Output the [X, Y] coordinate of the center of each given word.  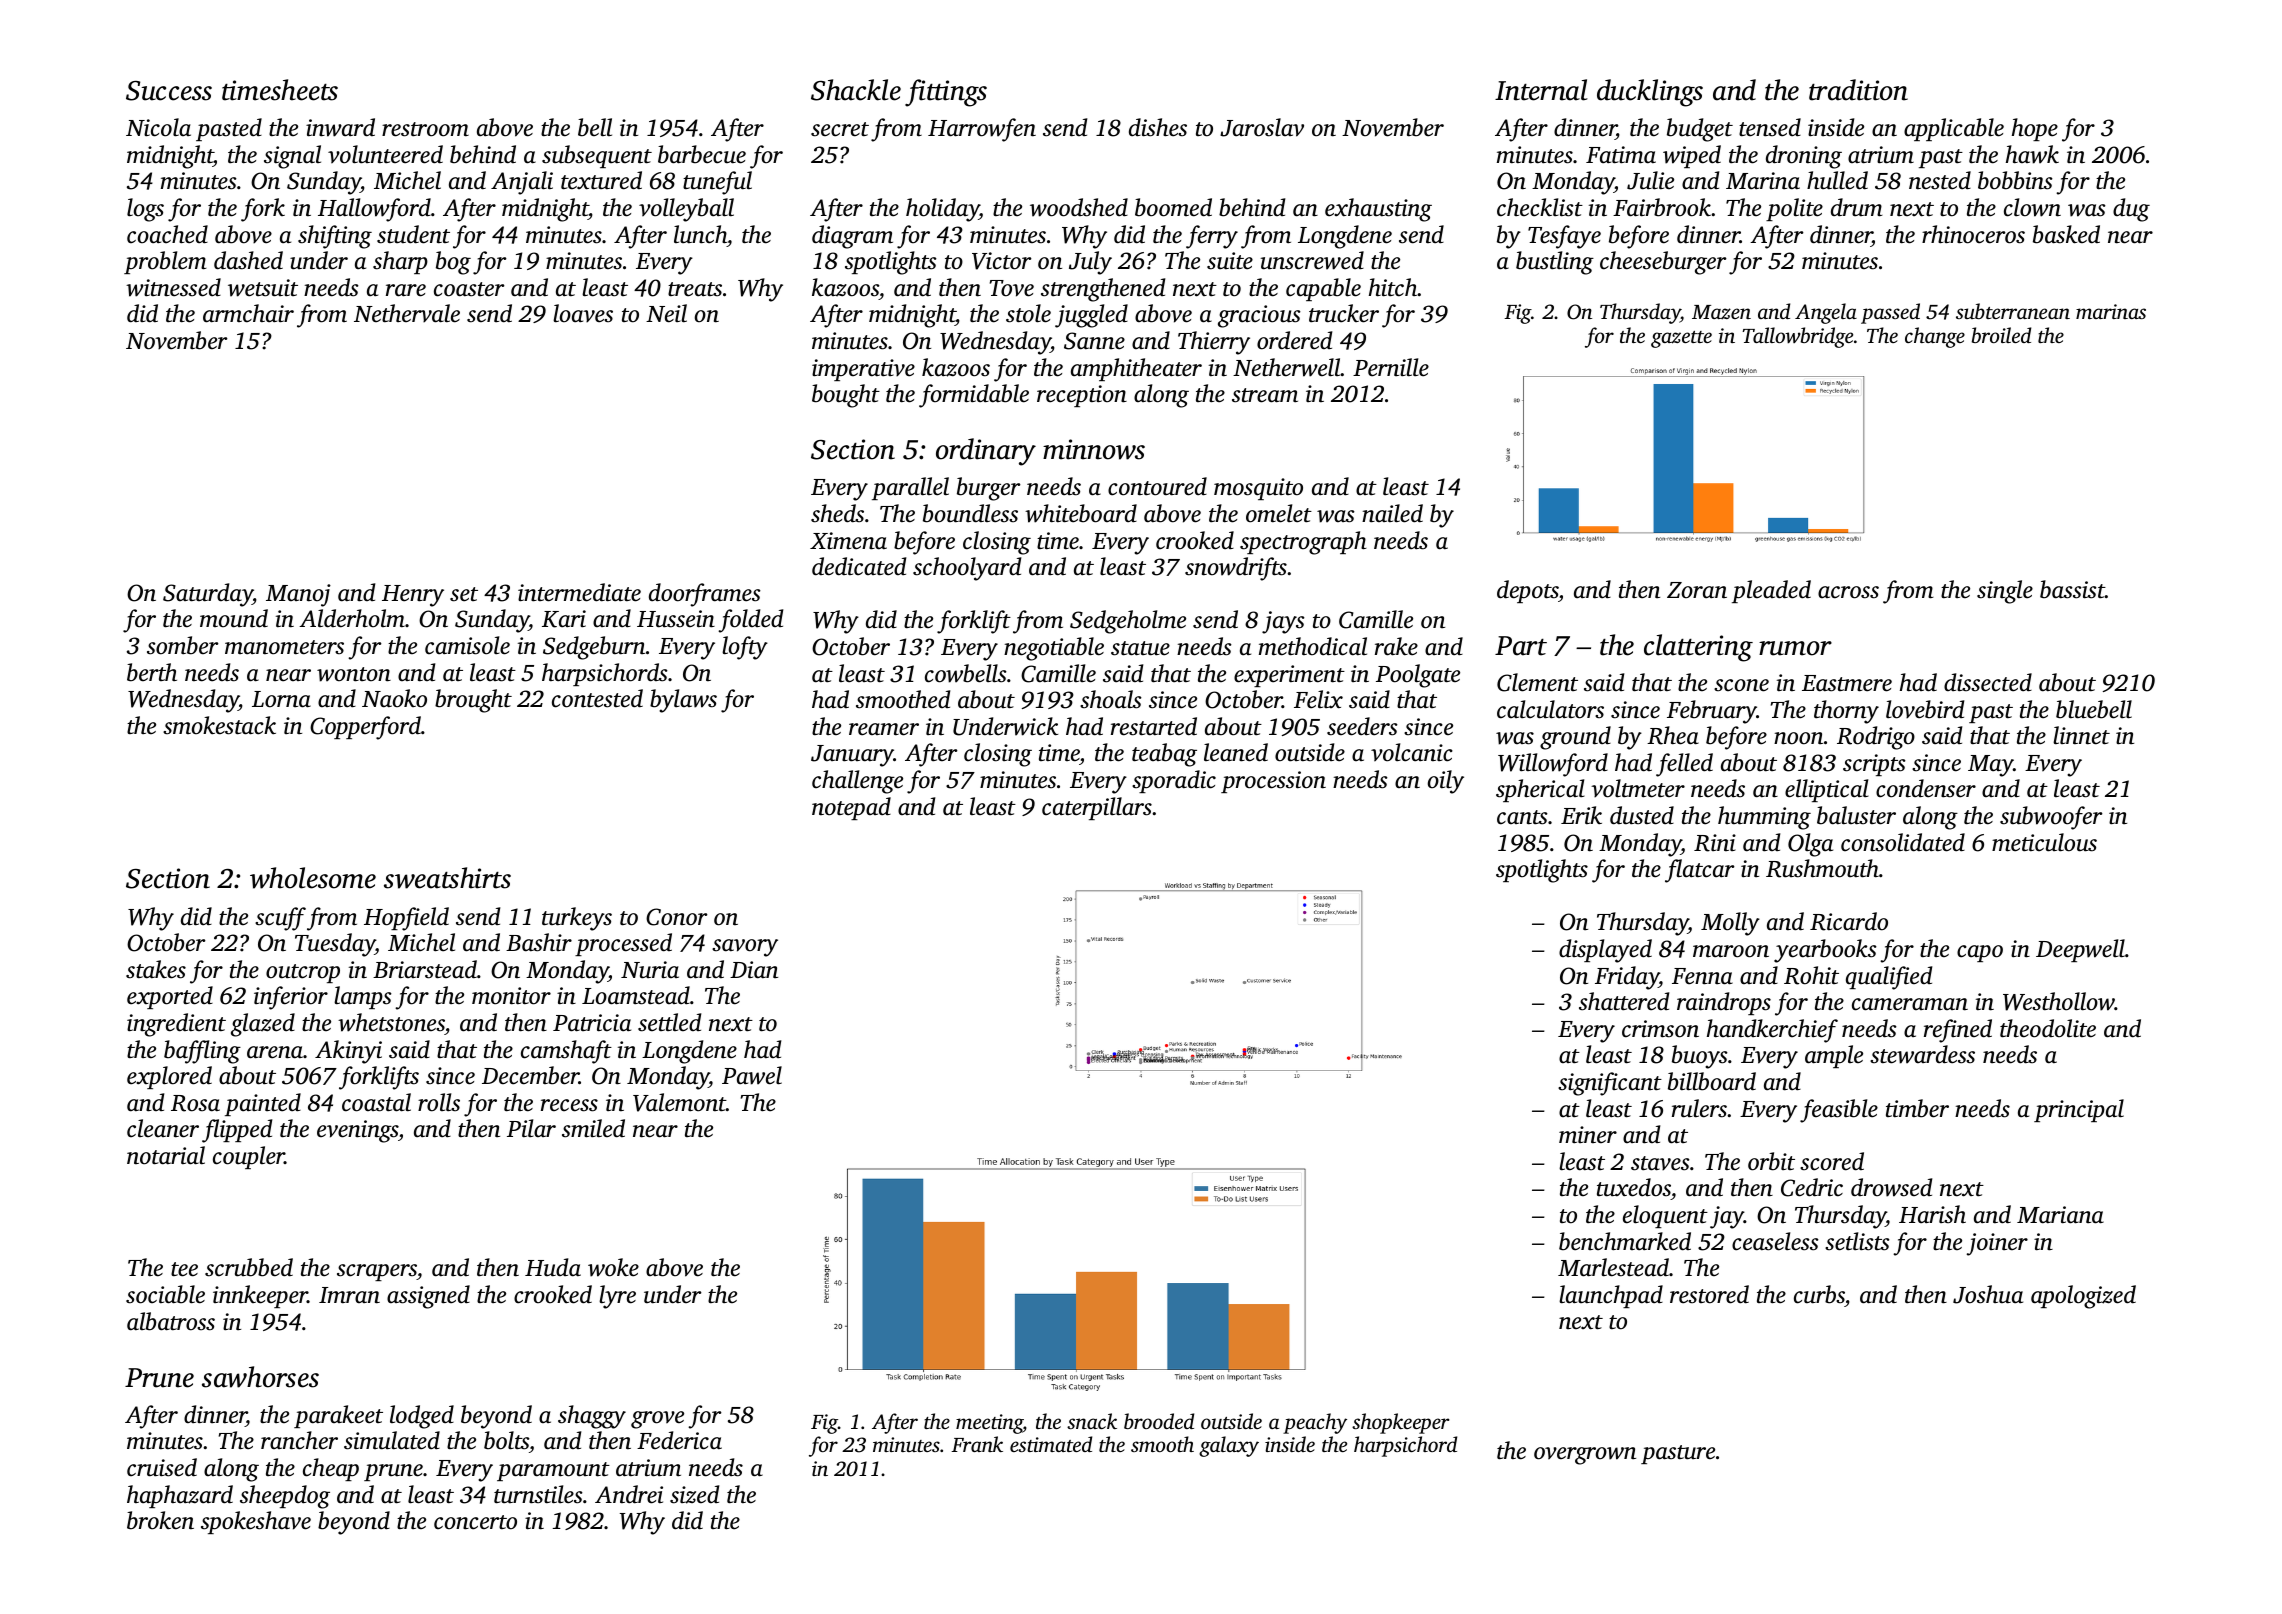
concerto [475, 1522]
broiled [2001, 335]
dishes [1158, 127]
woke [613, 1267]
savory [745, 948]
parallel [910, 488]
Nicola [158, 127]
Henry [413, 596]
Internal [1541, 90]
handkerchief [1772, 1031]
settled [669, 1022]
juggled [1091, 316]
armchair [248, 313]
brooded [1159, 1421]
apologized [2083, 1297]
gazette [1681, 339]
